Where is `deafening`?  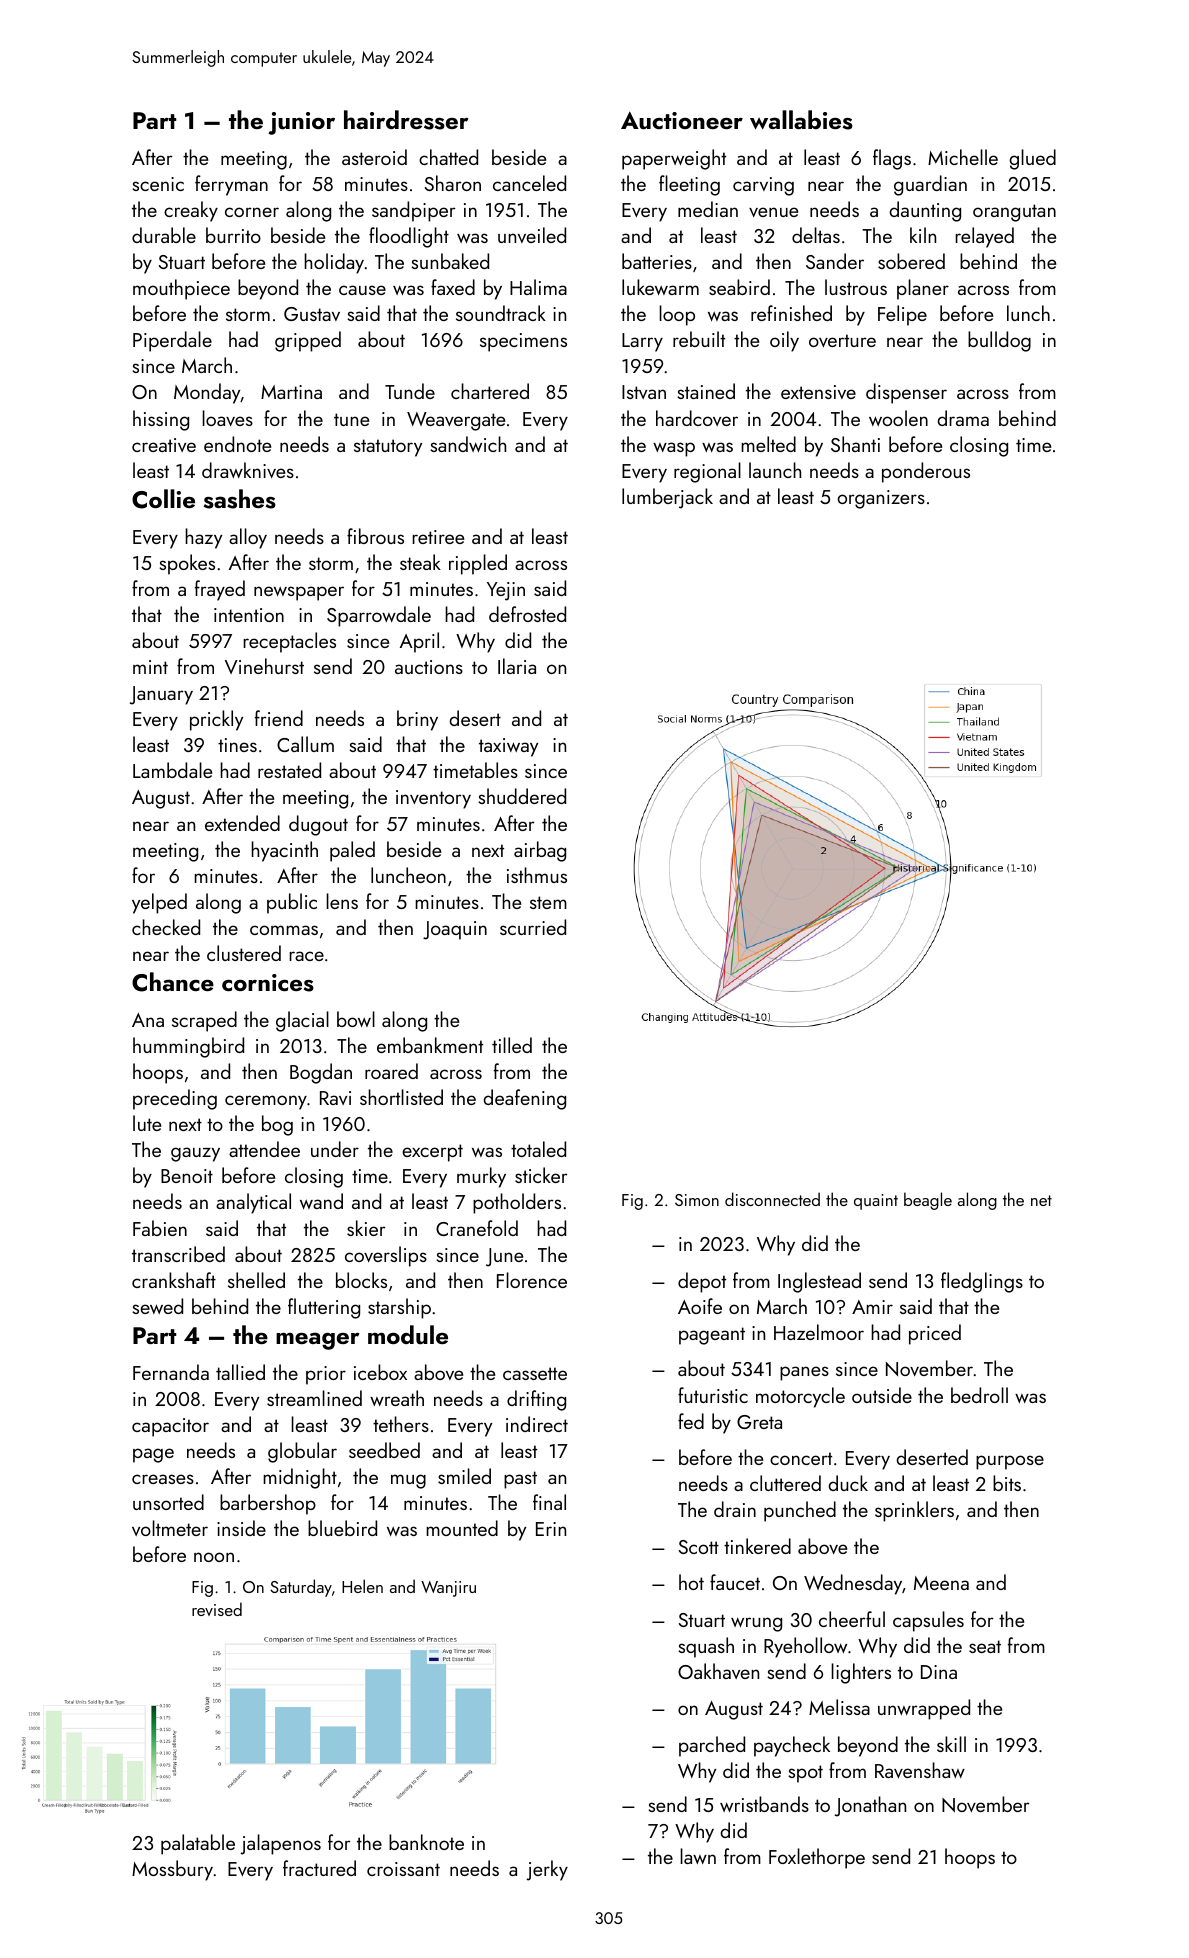 deafening is located at coordinates (524, 1099).
